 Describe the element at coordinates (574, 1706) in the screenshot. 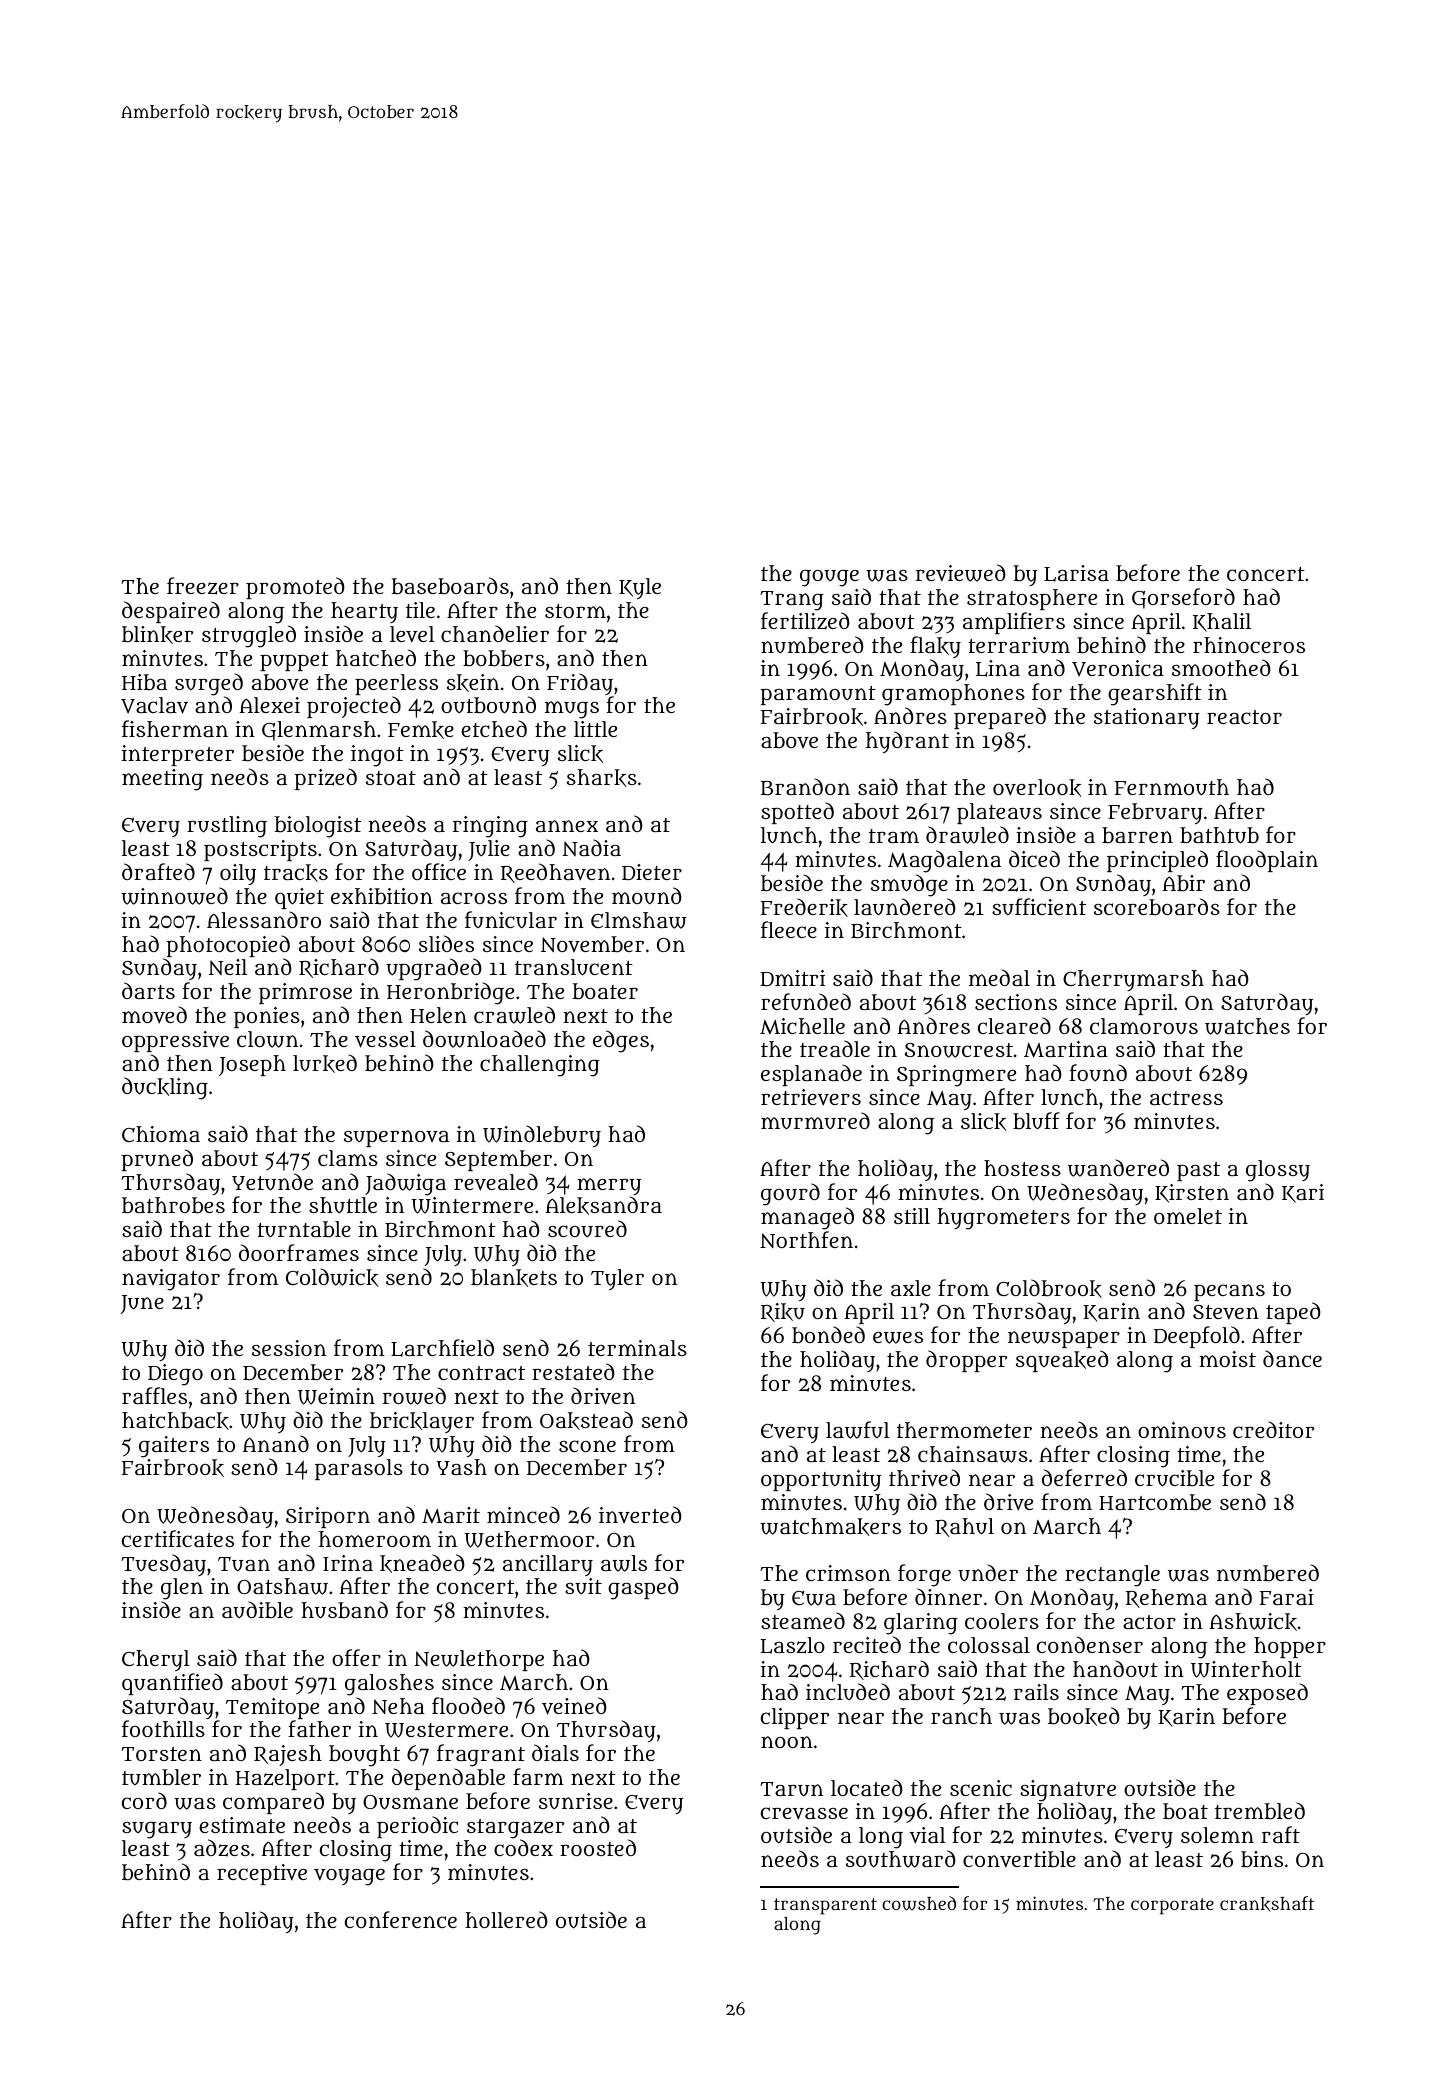

I see `veined` at that location.
